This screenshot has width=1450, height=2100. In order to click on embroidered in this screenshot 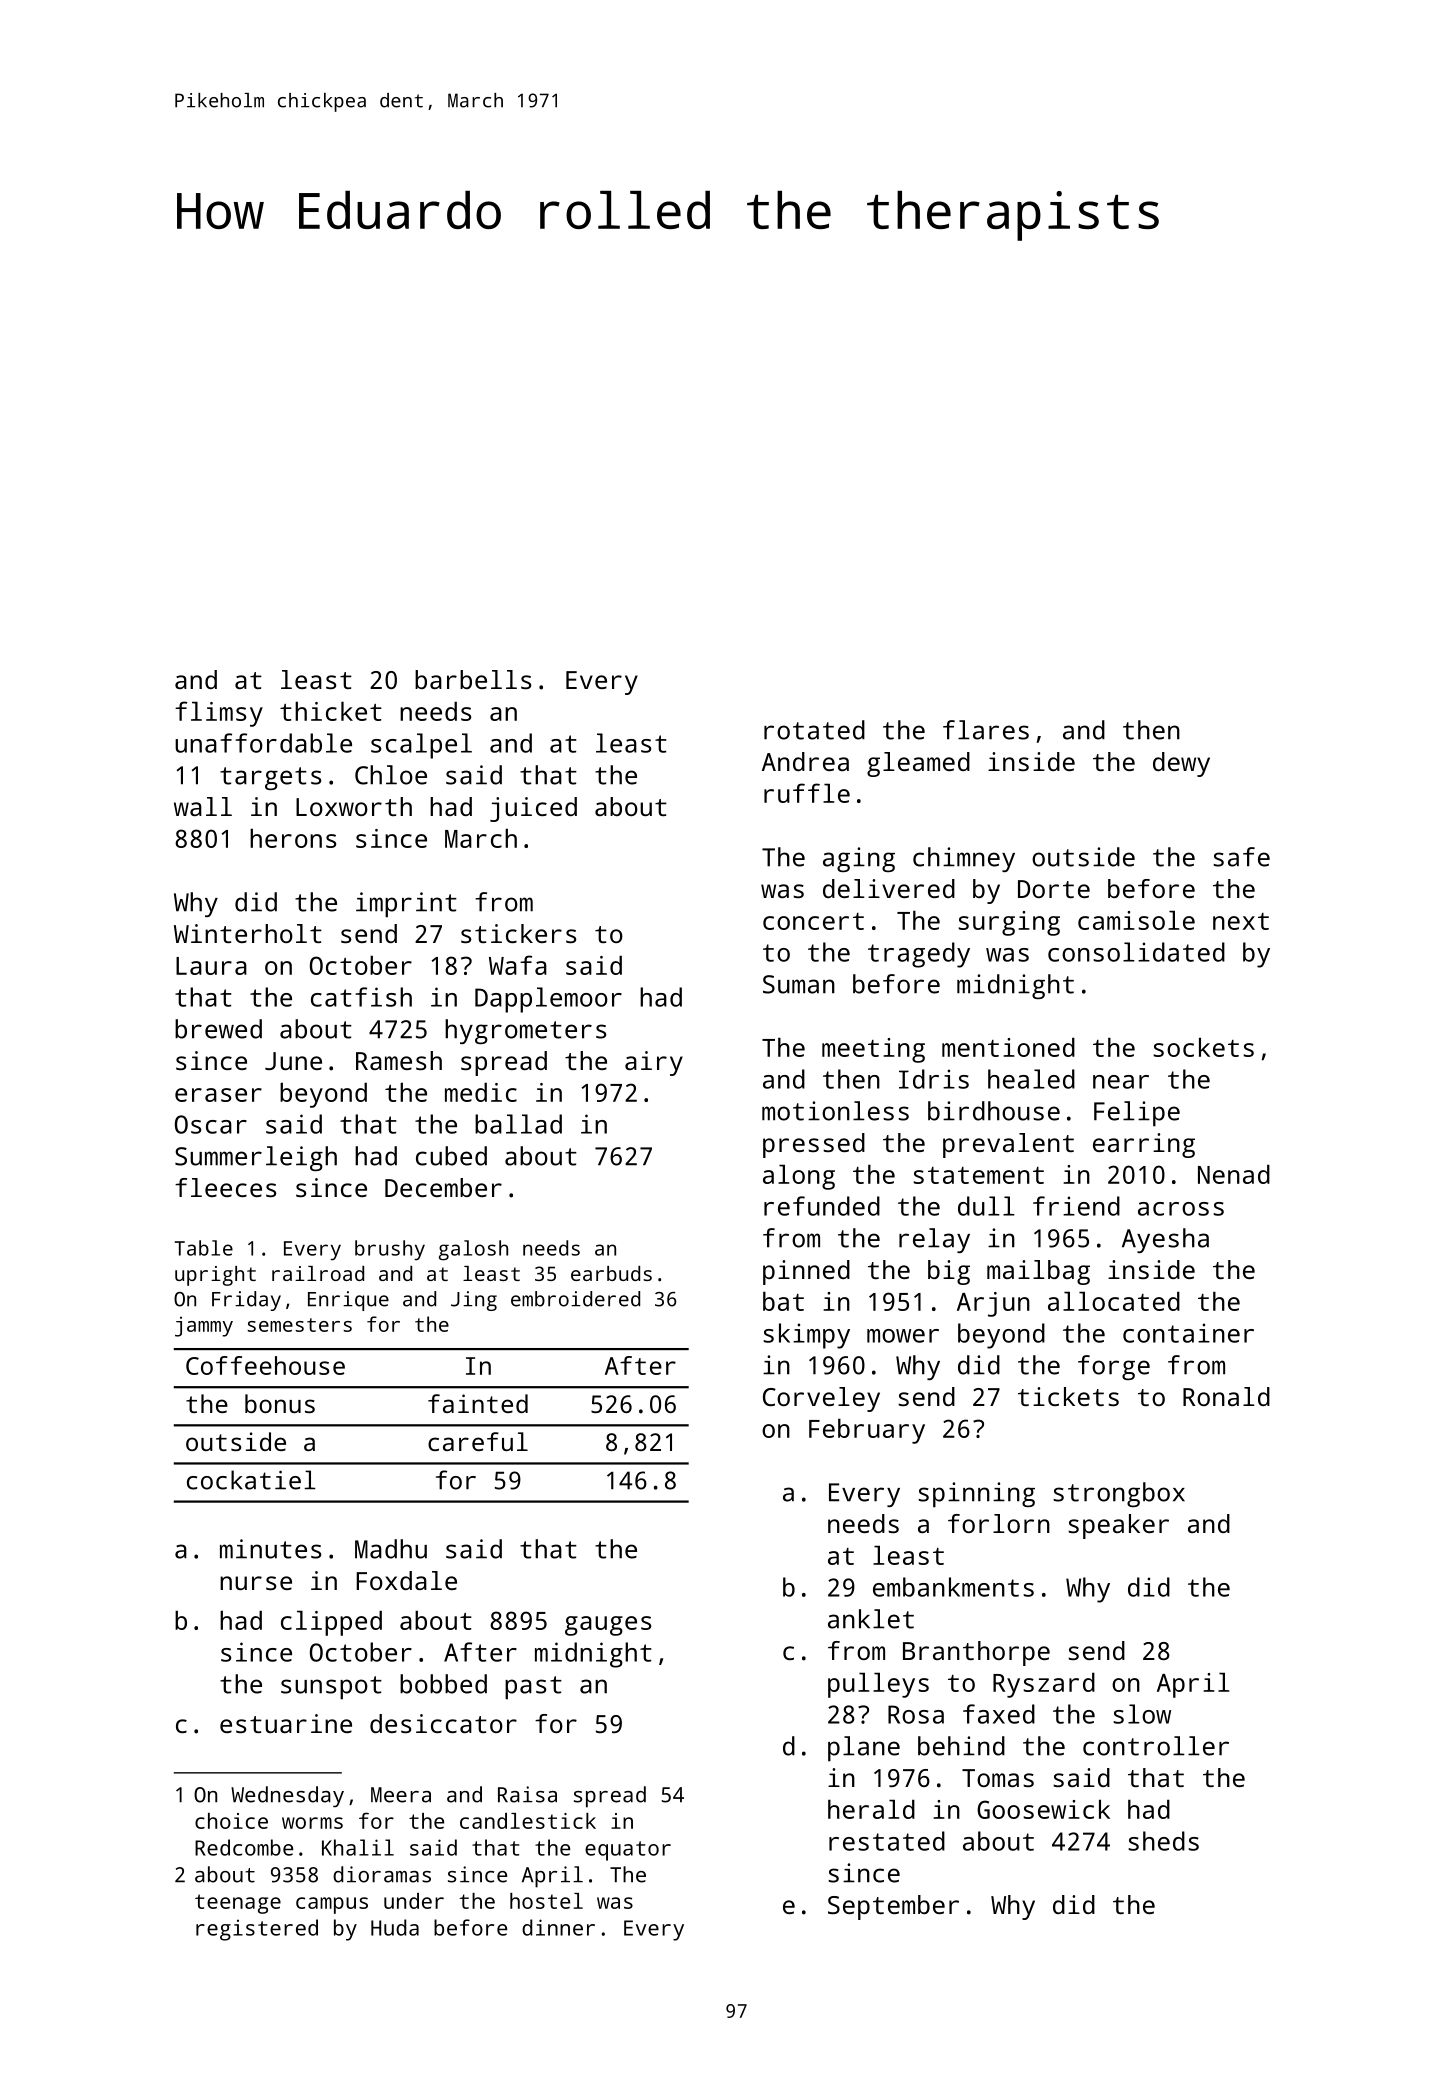, I will do `click(575, 1299)`.
